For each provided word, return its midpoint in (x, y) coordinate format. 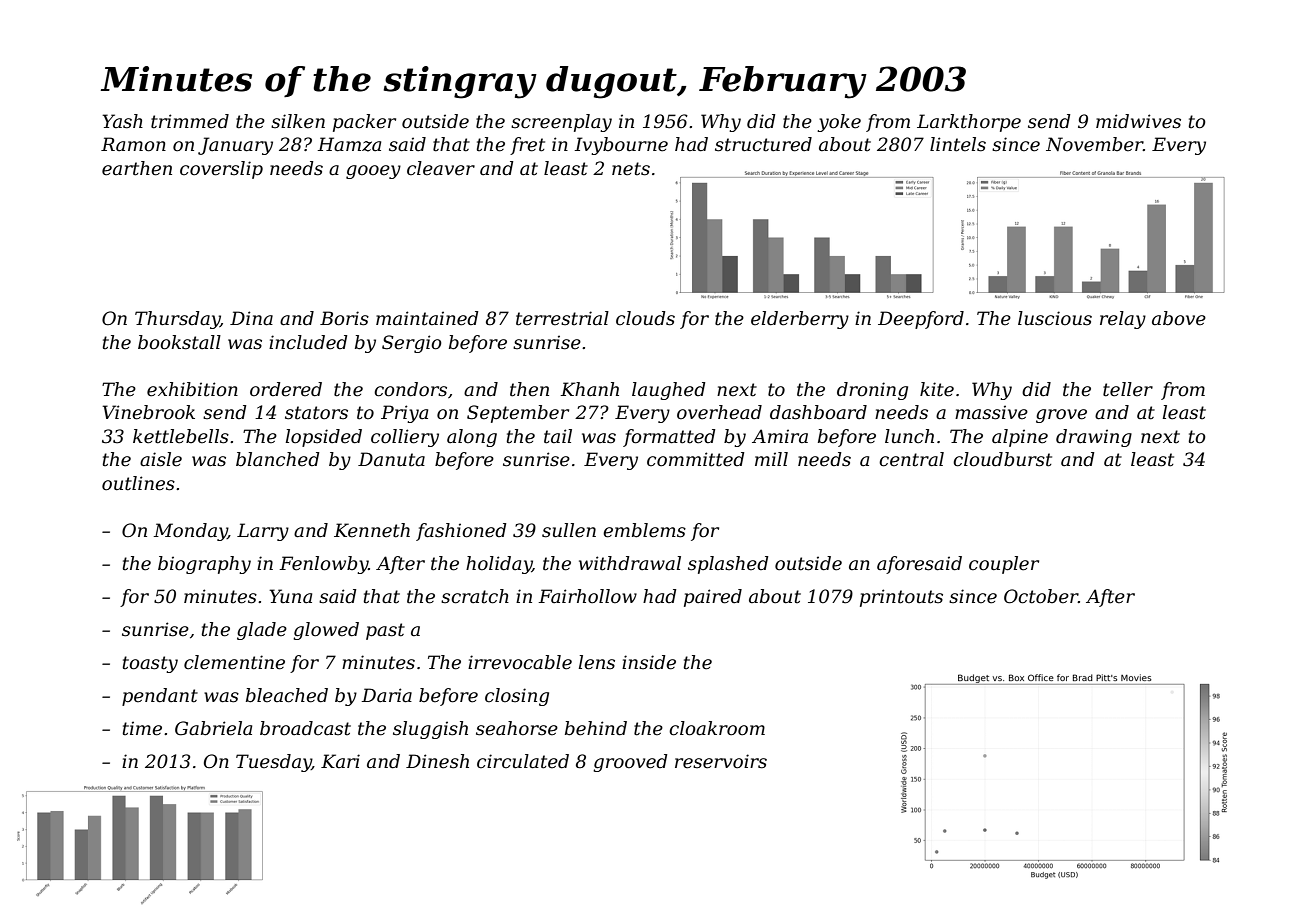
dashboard (818, 412)
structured (763, 144)
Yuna (290, 596)
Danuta (391, 459)
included (308, 342)
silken (298, 121)
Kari (340, 761)
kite (937, 389)
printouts (901, 598)
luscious (1055, 318)
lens (597, 662)
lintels (958, 144)
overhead (719, 412)
